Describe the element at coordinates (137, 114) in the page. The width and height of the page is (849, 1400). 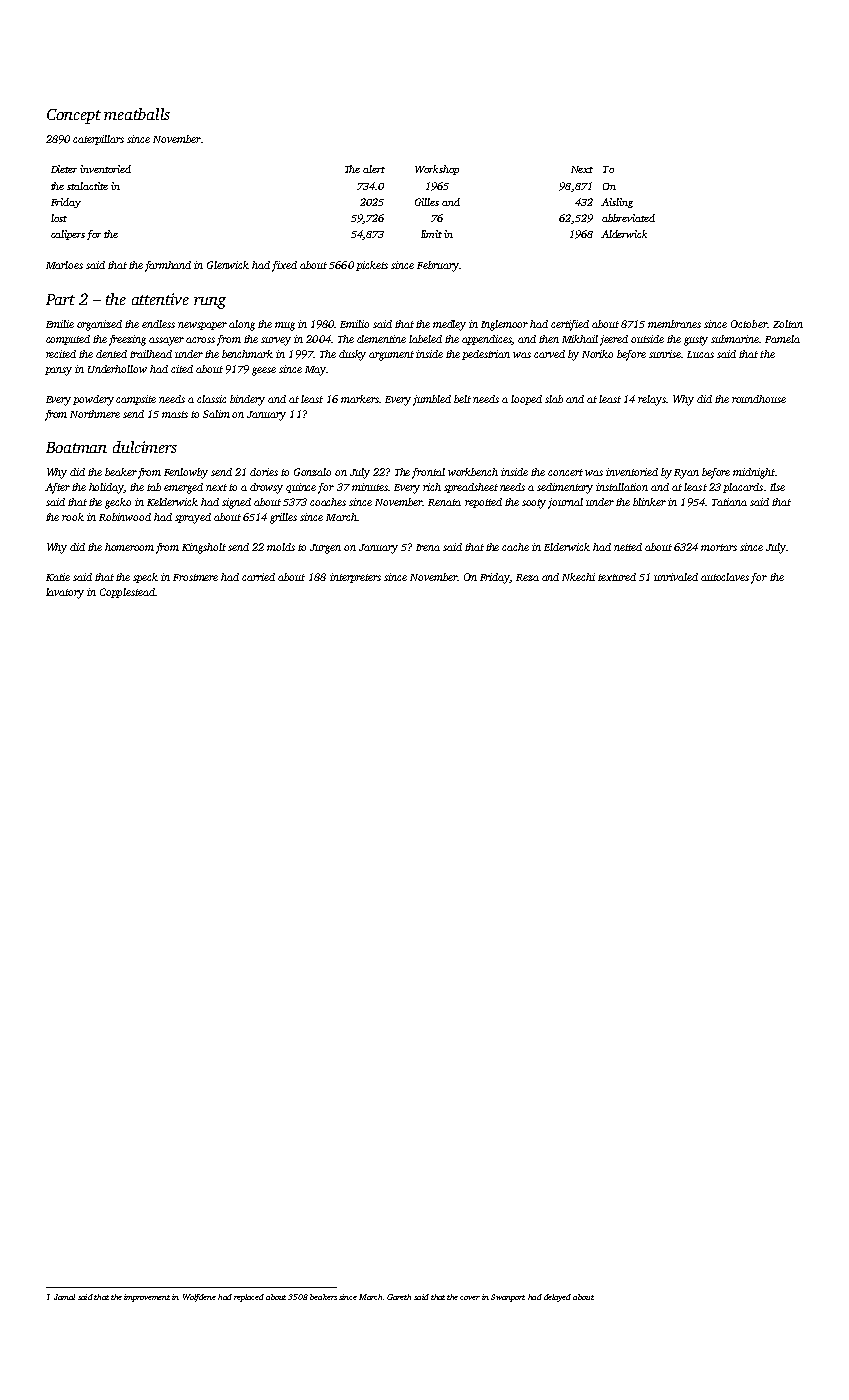
I see `meatballs` at that location.
